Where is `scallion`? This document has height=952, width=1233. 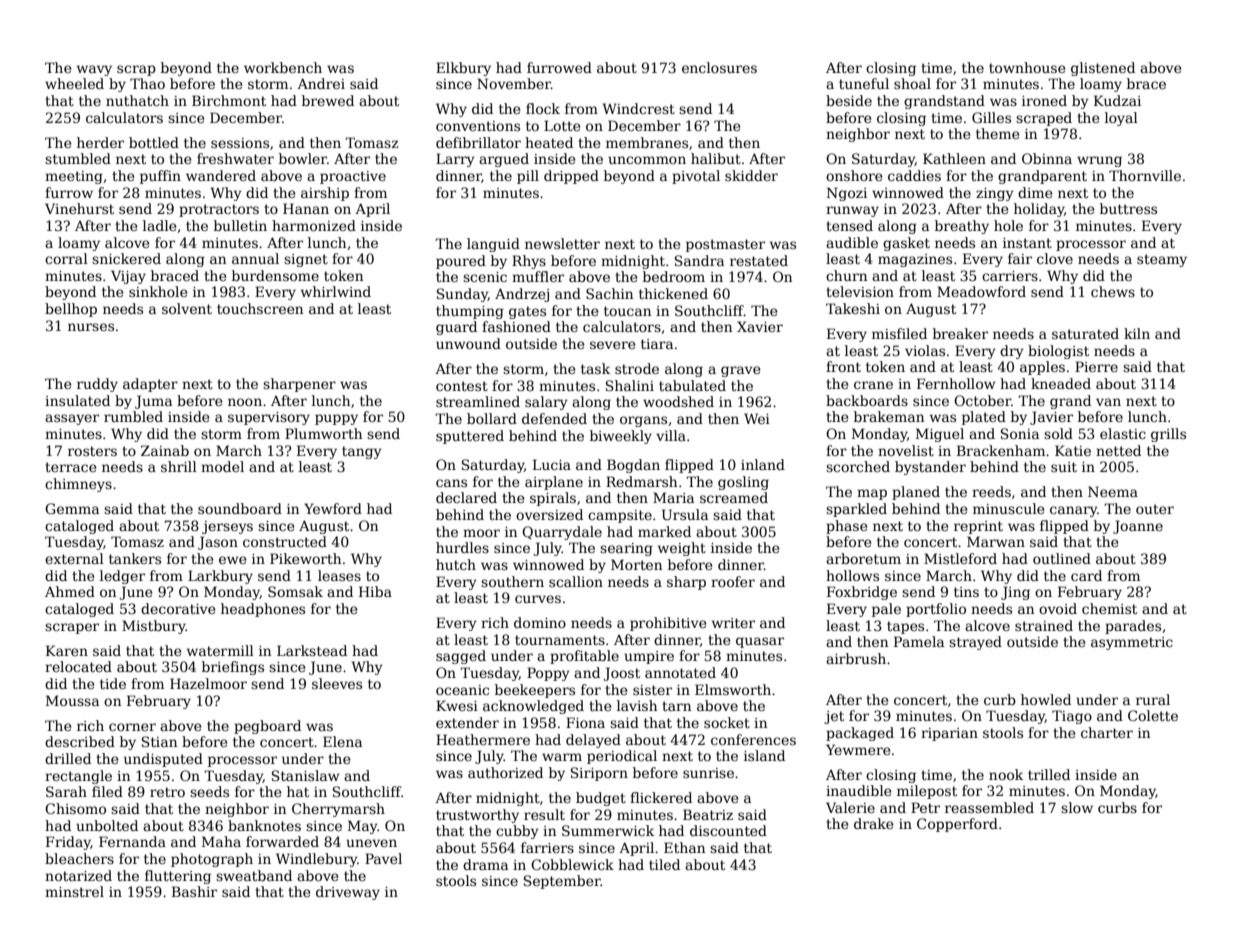
scallion is located at coordinates (576, 581).
